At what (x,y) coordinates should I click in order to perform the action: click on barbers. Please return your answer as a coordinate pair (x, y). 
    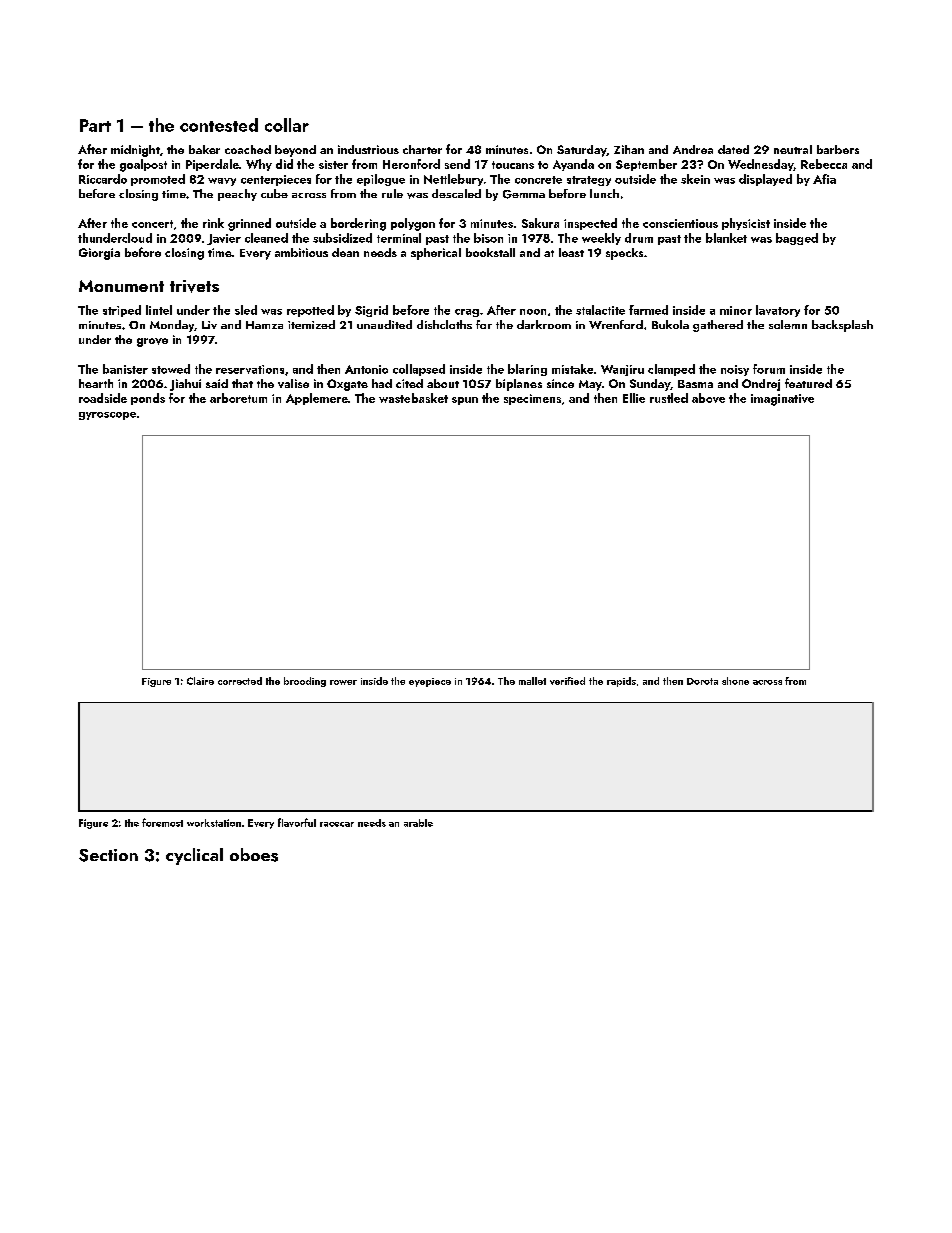
    Looking at the image, I should click on (838, 149).
